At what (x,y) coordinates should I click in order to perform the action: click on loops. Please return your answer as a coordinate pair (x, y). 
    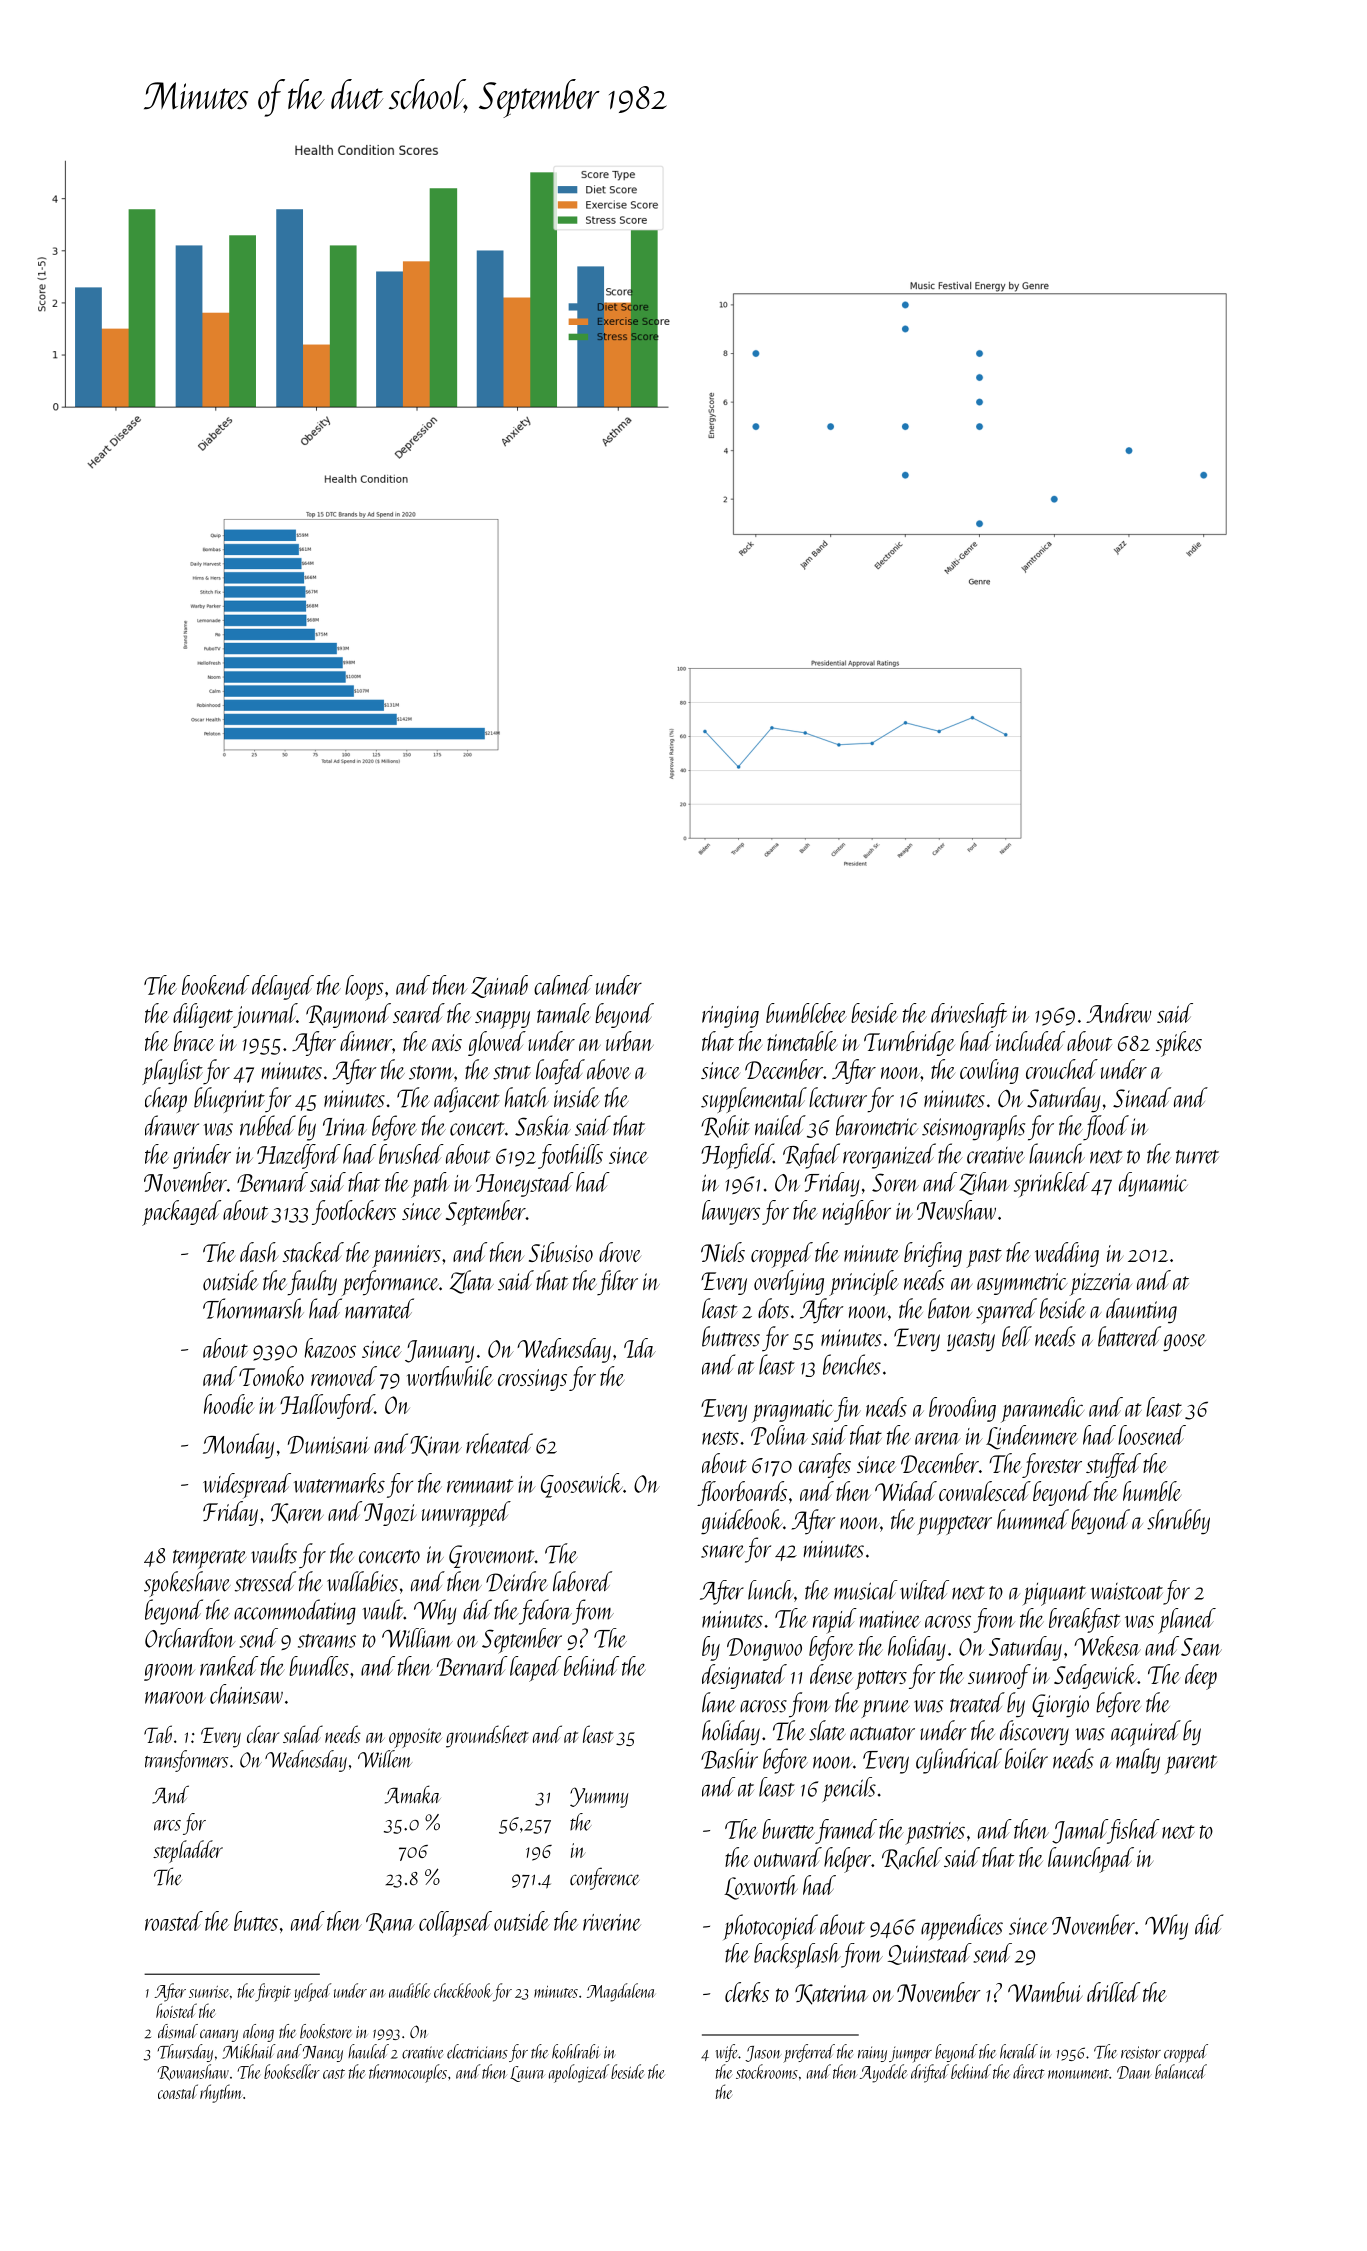
    Looking at the image, I should click on (364, 988).
